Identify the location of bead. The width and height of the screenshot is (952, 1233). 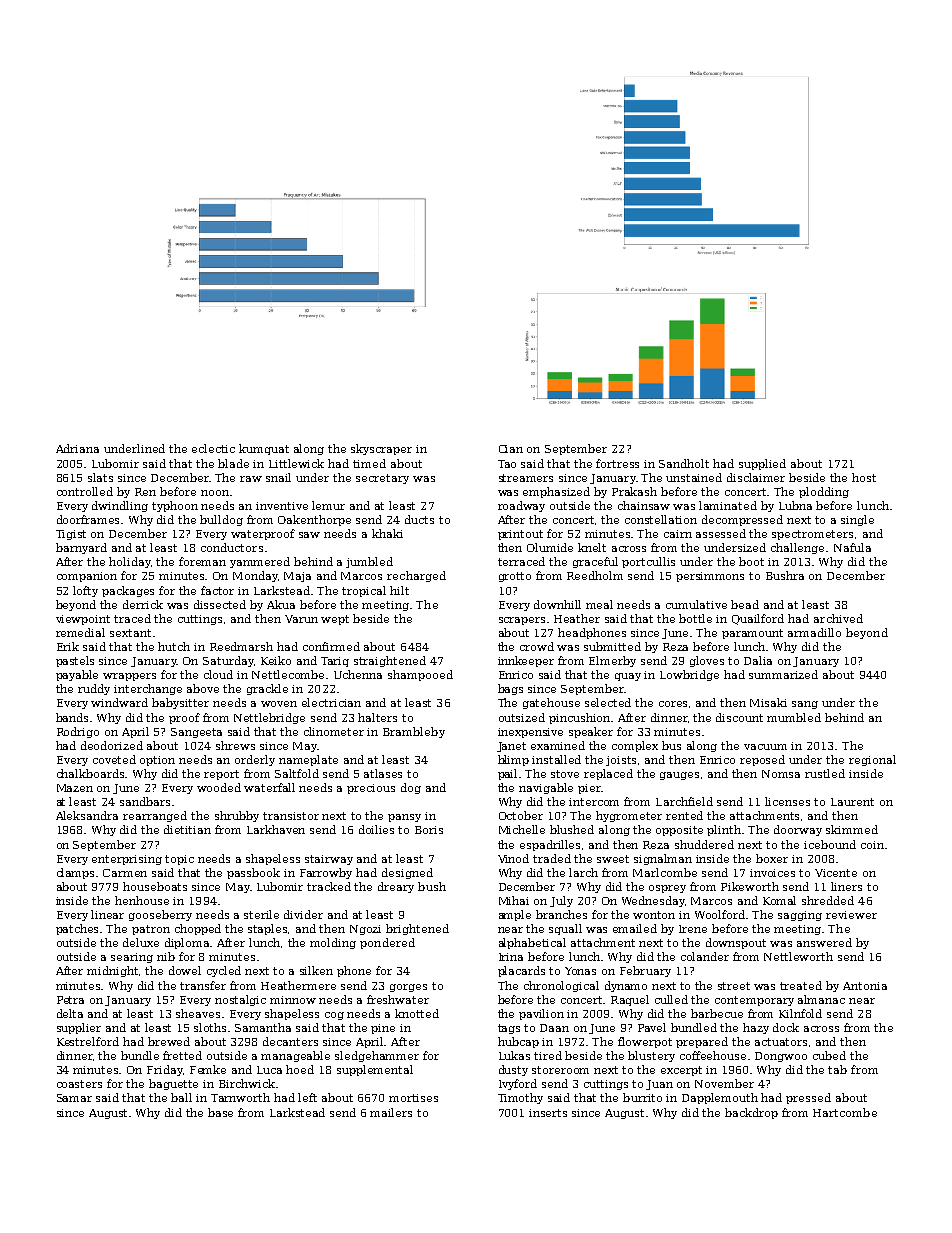
(745, 604).
